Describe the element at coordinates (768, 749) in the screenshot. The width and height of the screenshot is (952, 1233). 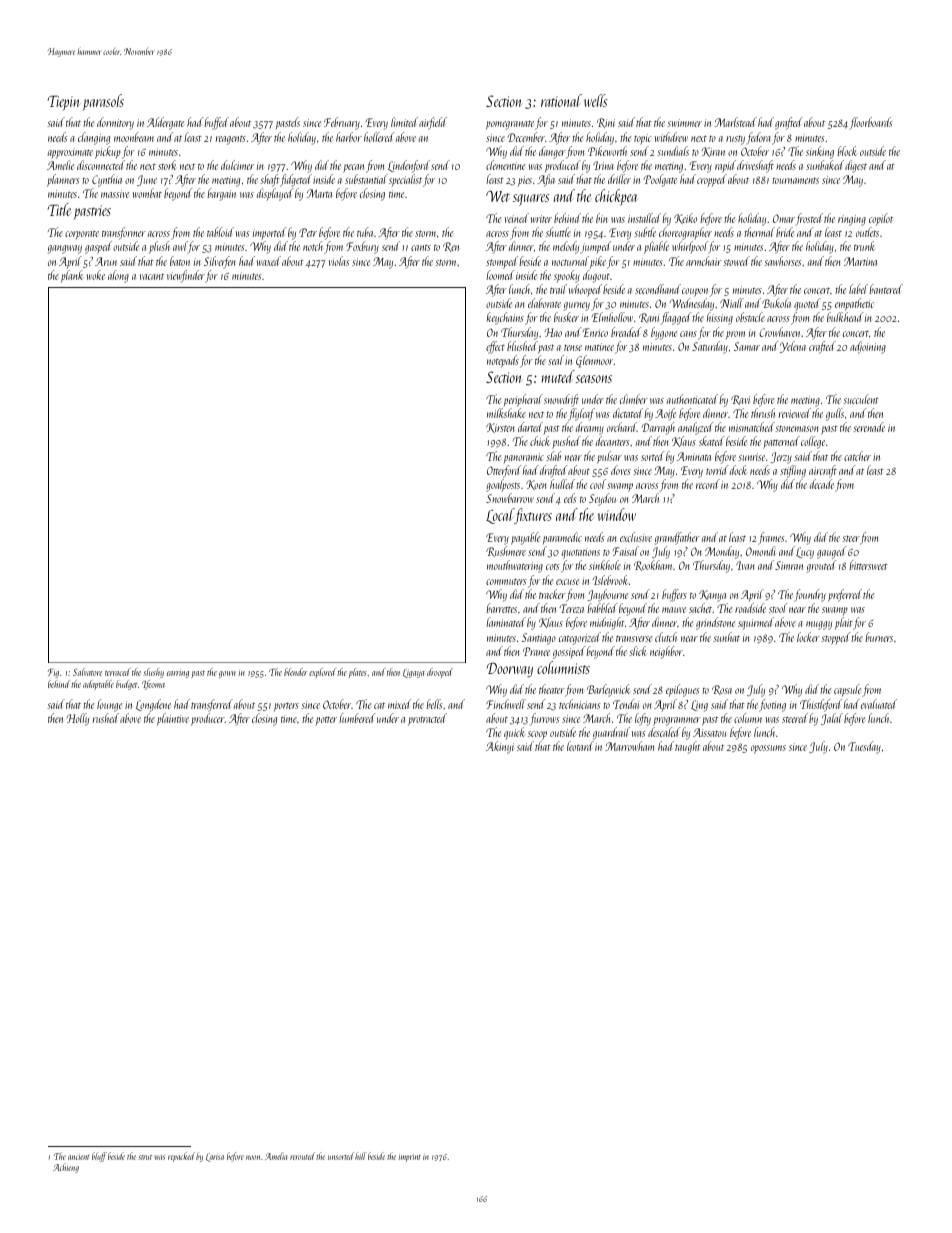
I see `opossums` at that location.
